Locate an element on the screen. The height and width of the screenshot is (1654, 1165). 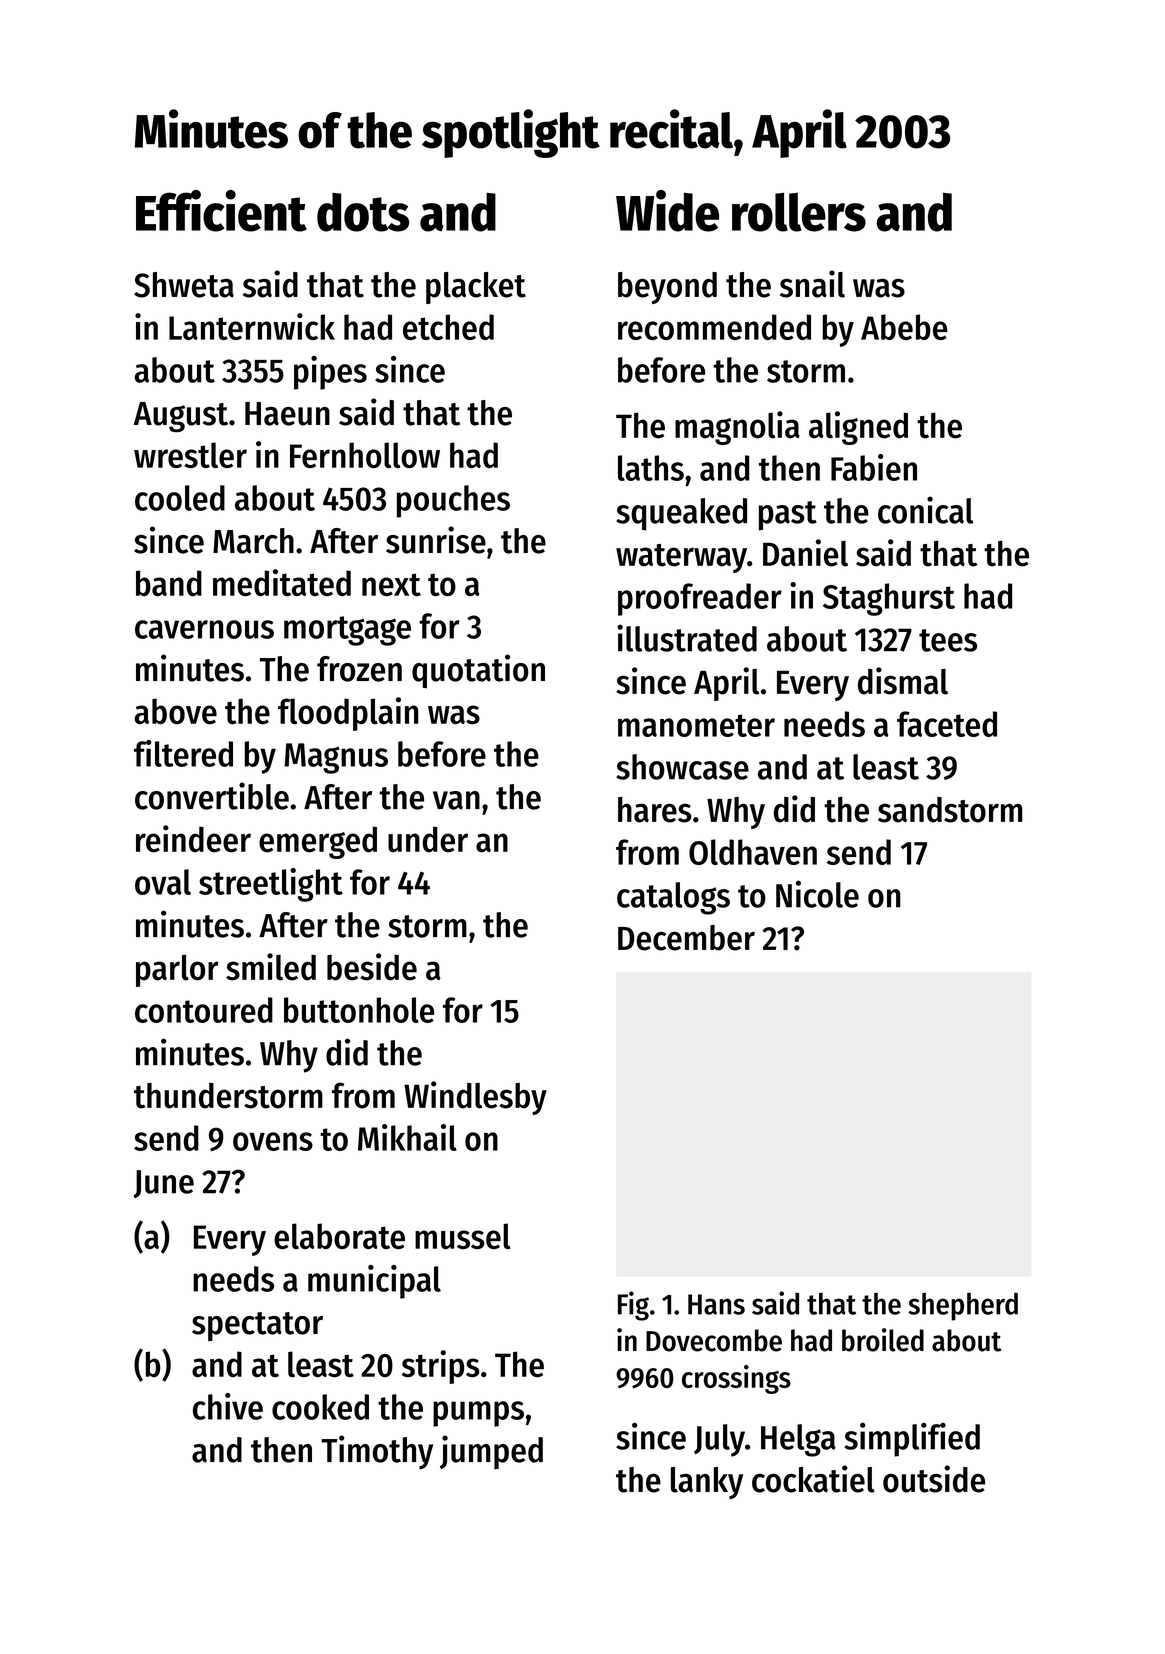
Wide is located at coordinates (667, 211).
